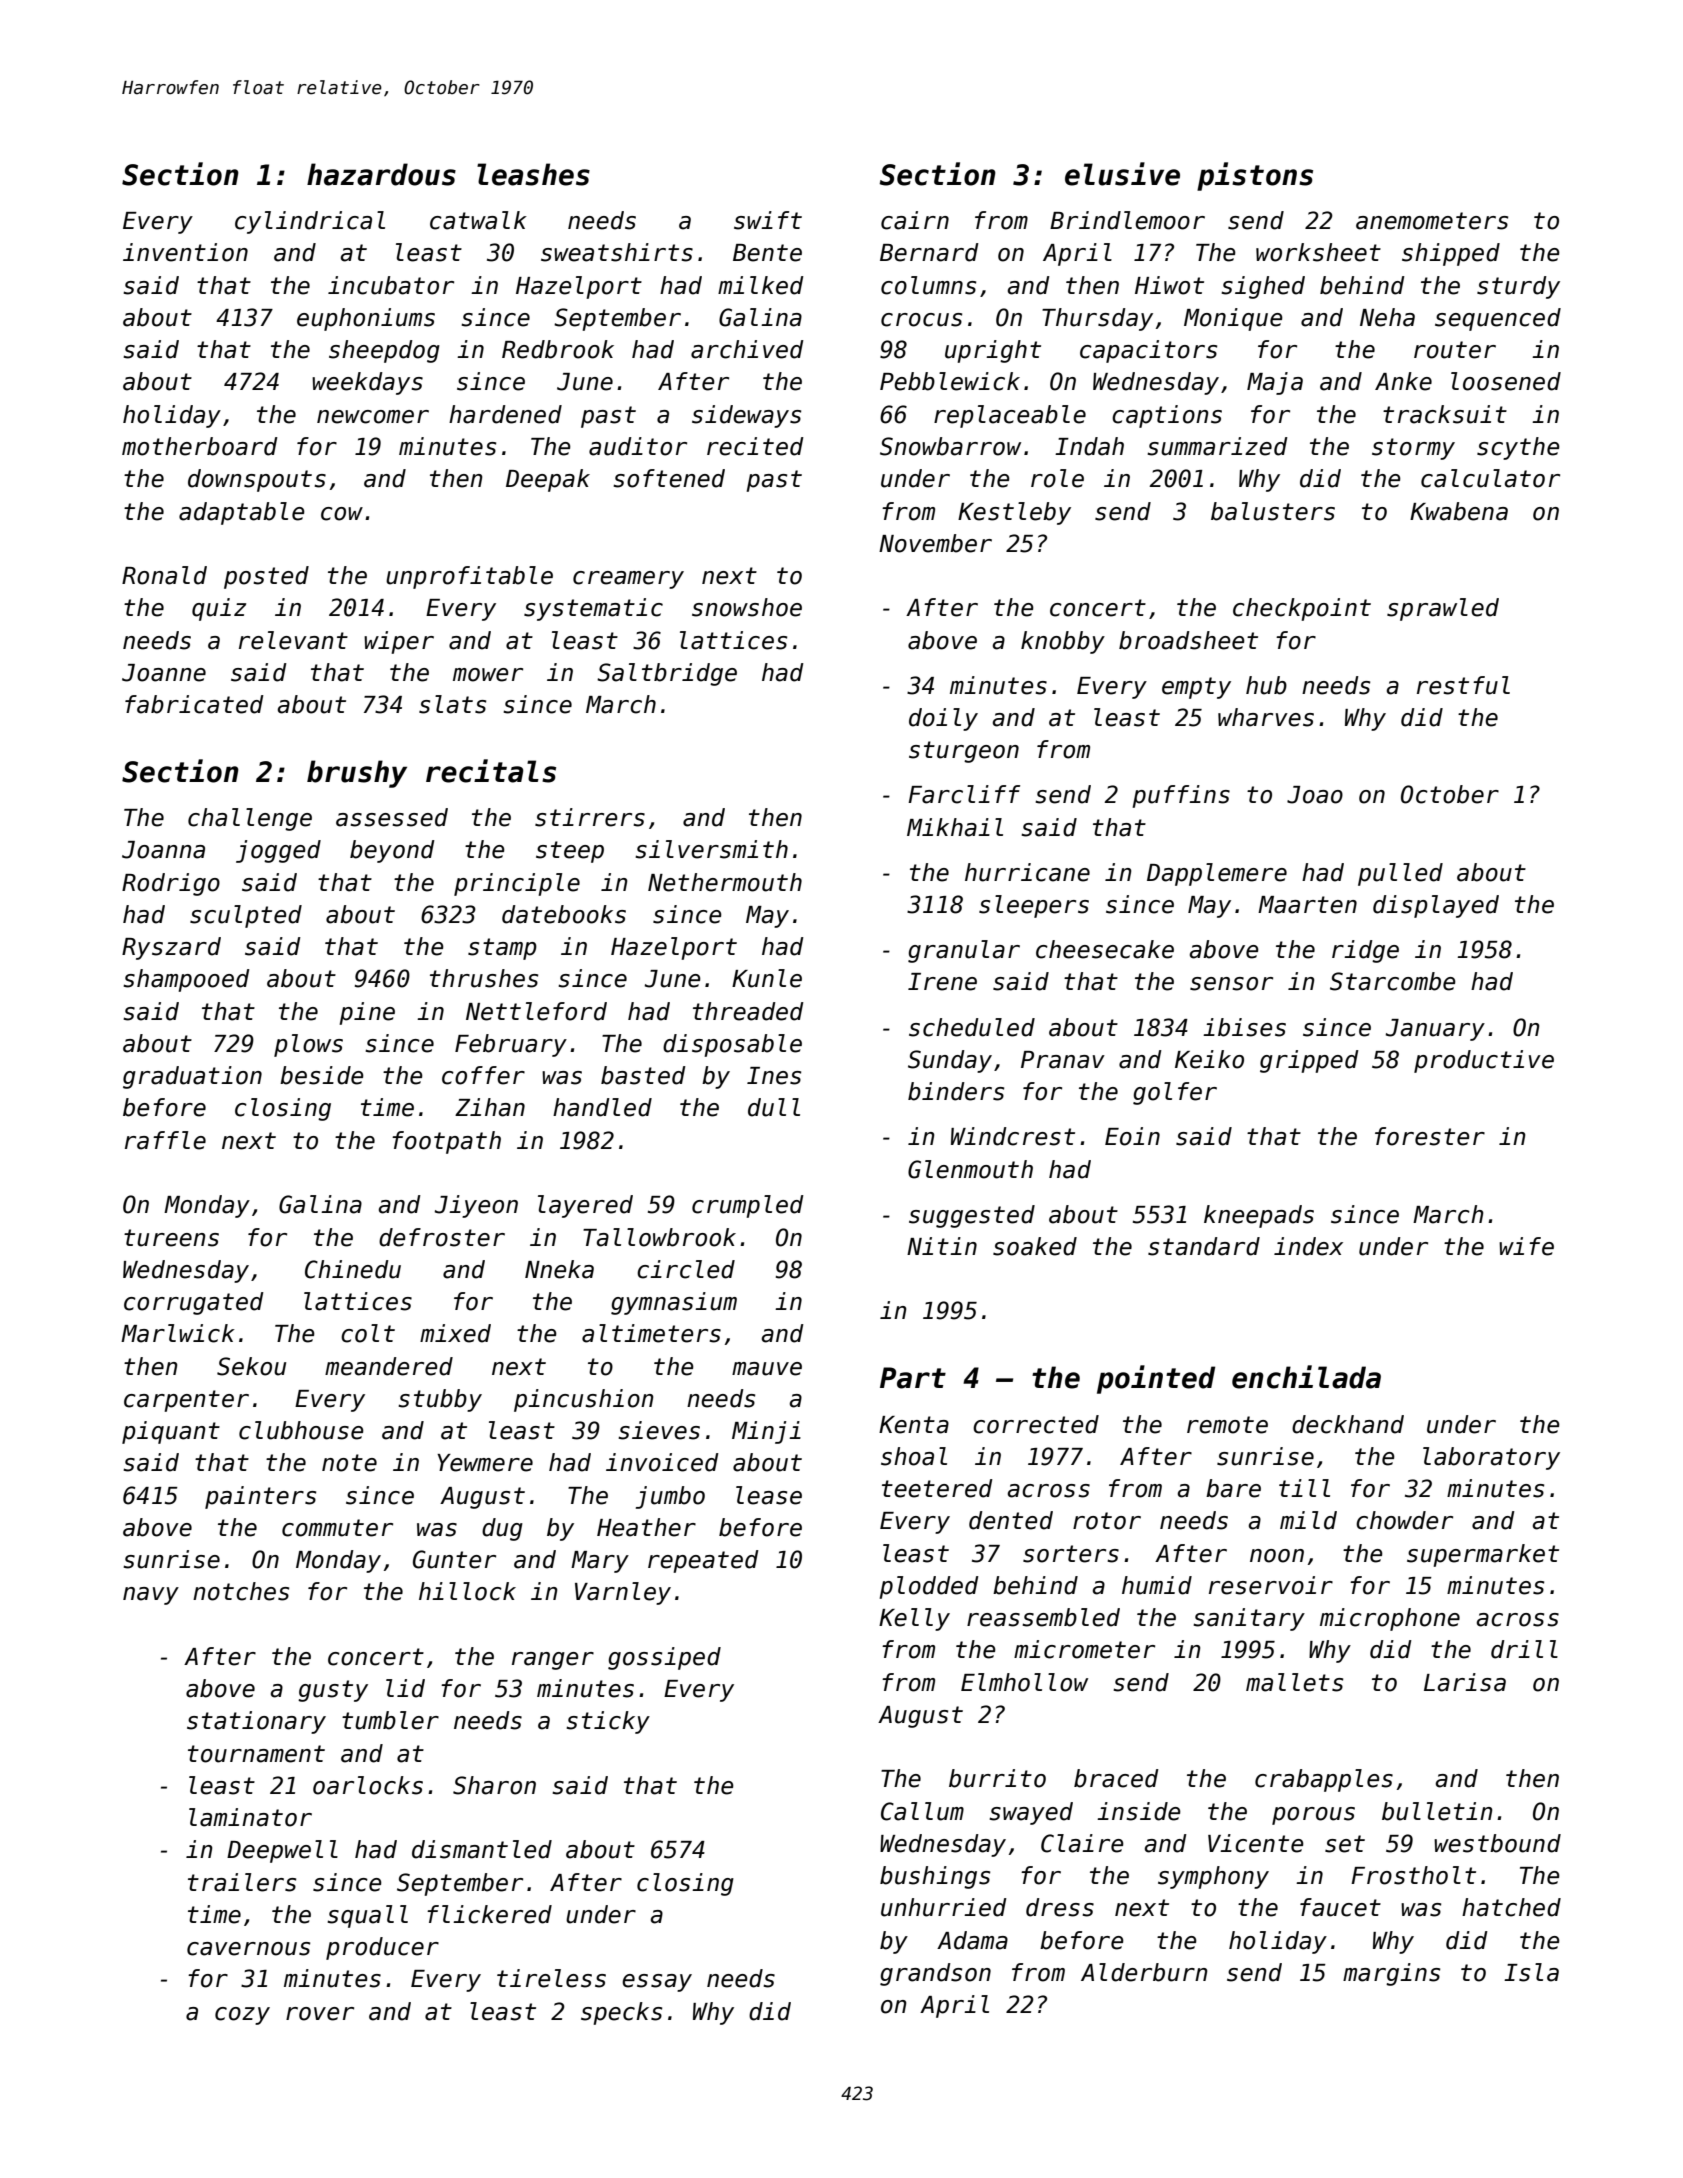  Describe the element at coordinates (446, 1142) in the screenshot. I see `footpath` at that location.
